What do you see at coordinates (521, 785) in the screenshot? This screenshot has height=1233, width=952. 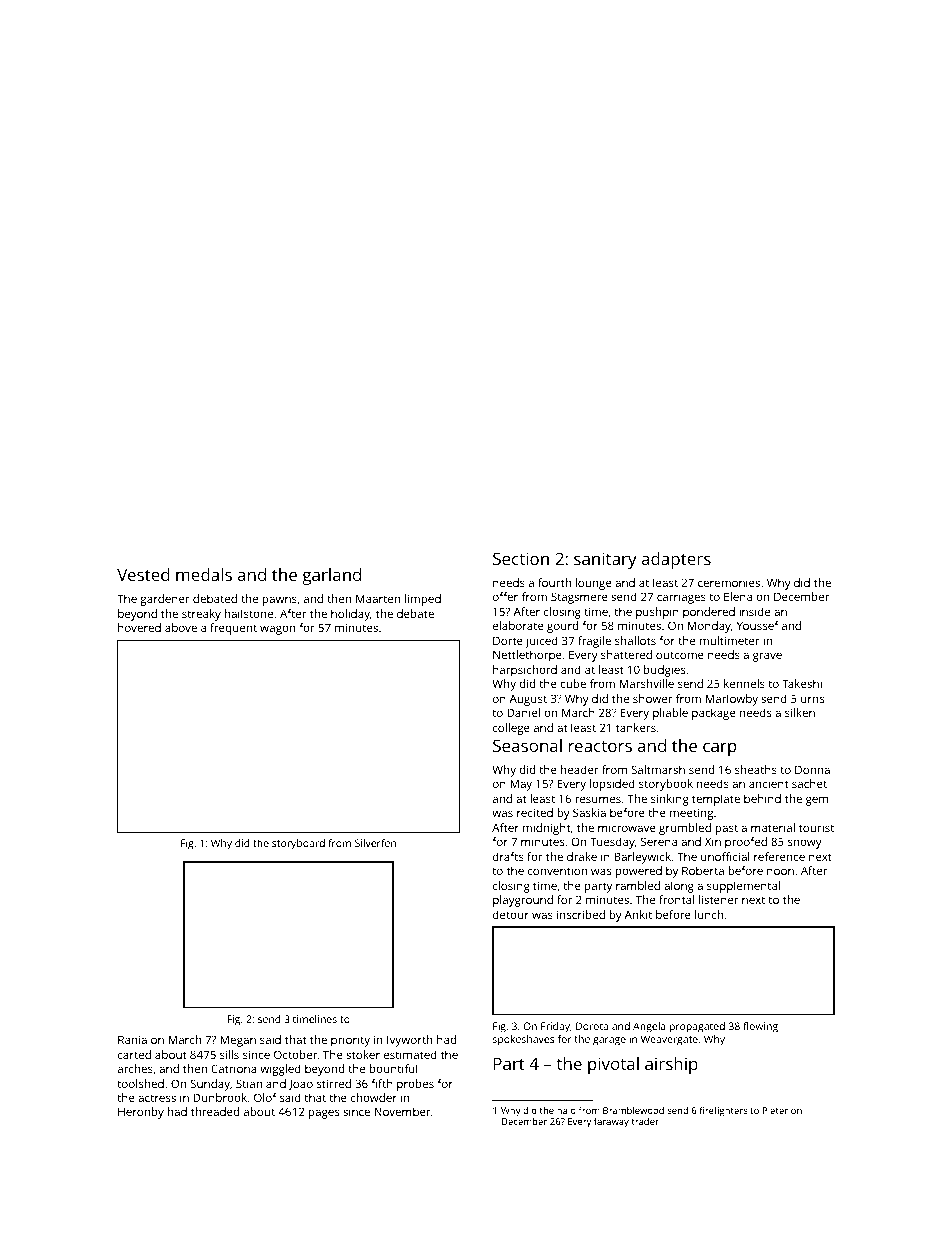 I see `May` at bounding box center [521, 785].
